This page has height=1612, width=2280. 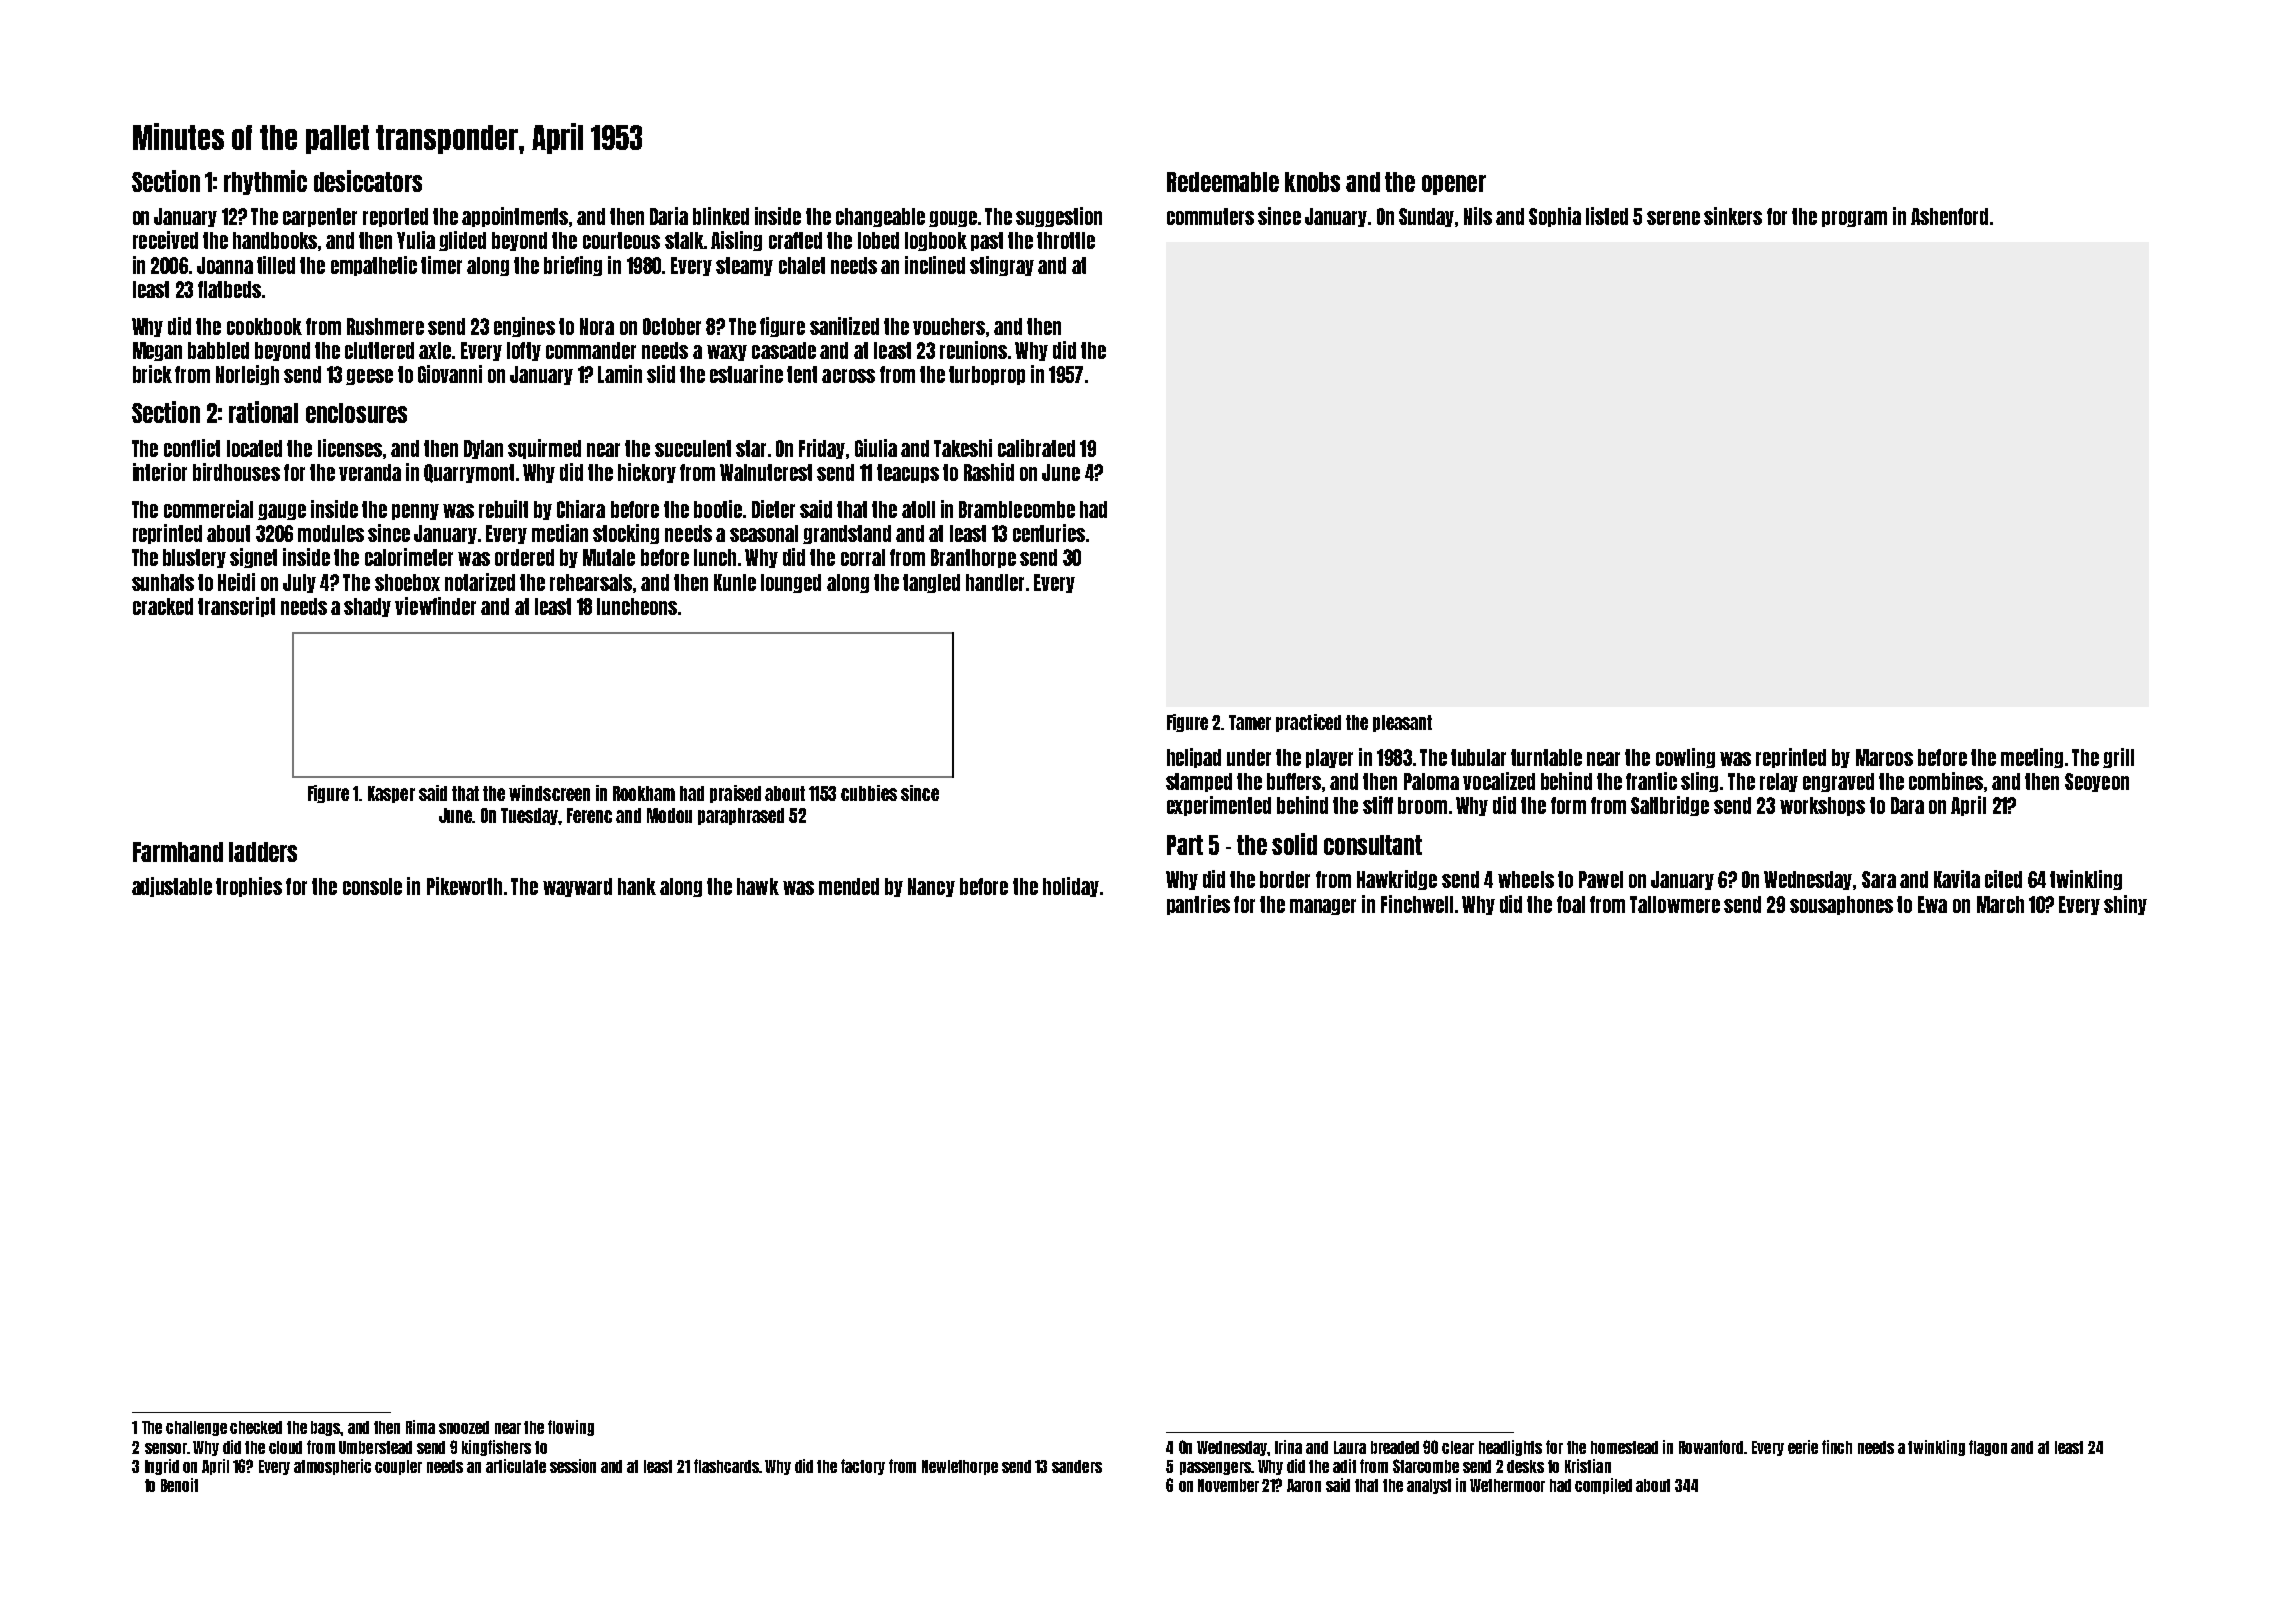 I want to click on shiny, so click(x=2125, y=905).
